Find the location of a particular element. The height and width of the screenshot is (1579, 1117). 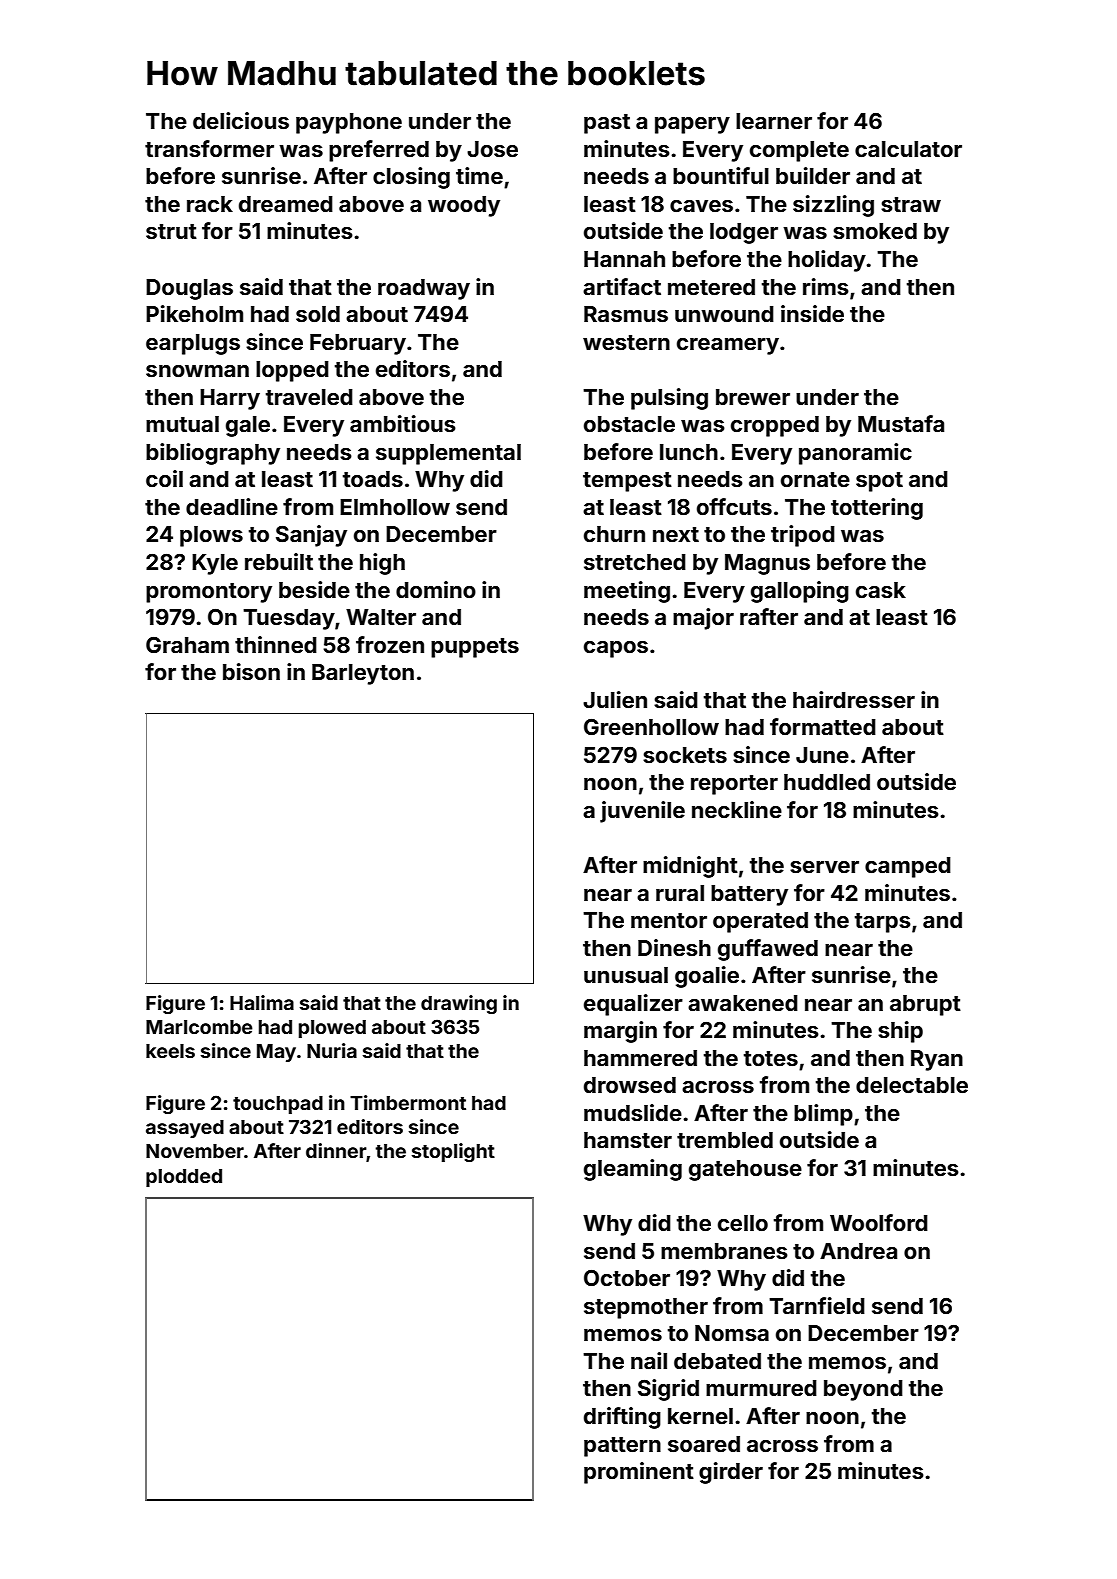

girder is located at coordinates (731, 1473).
